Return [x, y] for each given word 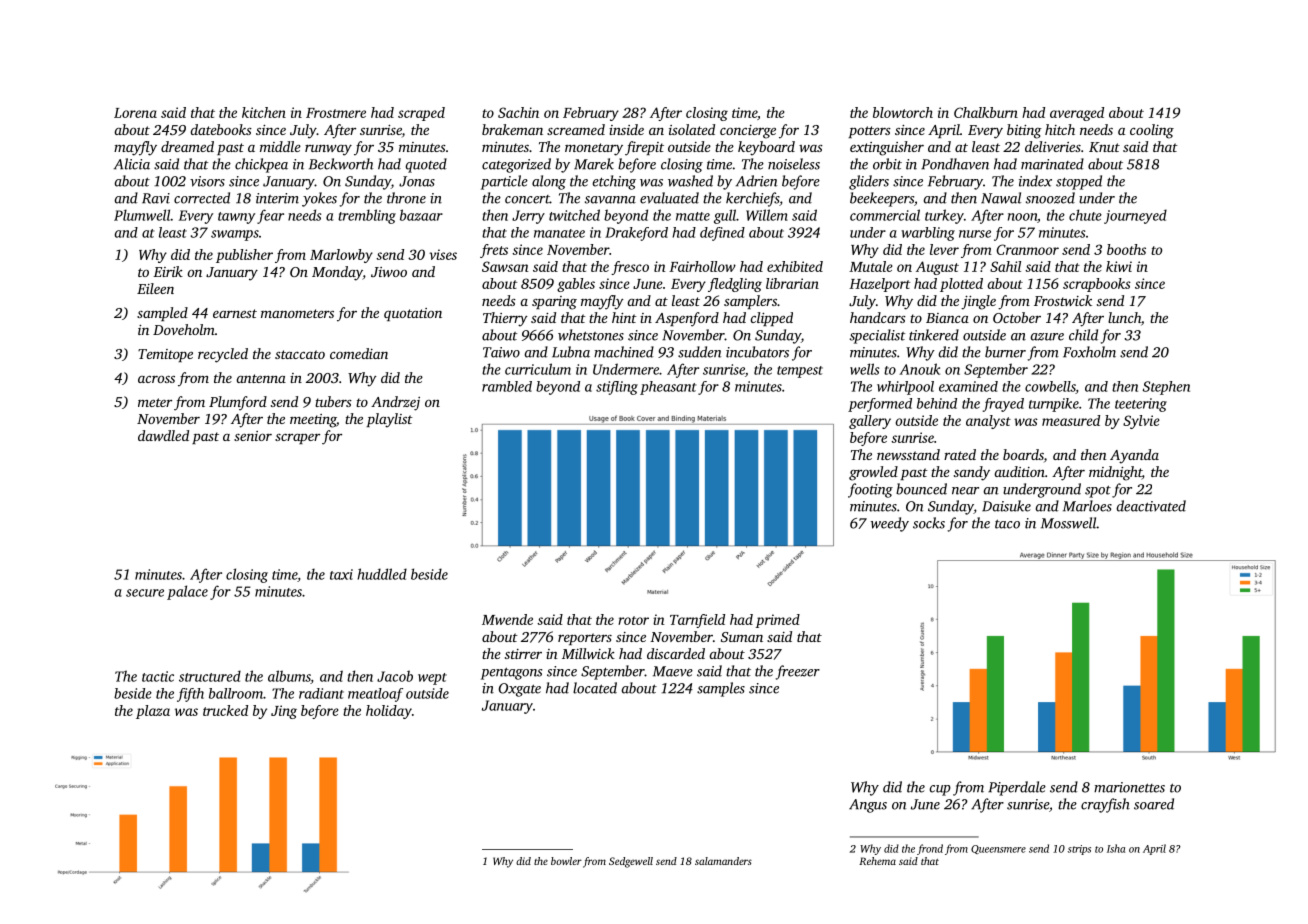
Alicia [132, 164]
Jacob [395, 676]
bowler [566, 861]
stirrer [523, 654]
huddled [382, 574]
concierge [748, 132]
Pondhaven [955, 164]
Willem [767, 215]
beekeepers [882, 199]
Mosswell [1069, 523]
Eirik [168, 271]
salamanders [723, 861]
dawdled [163, 435]
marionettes [1129, 787]
